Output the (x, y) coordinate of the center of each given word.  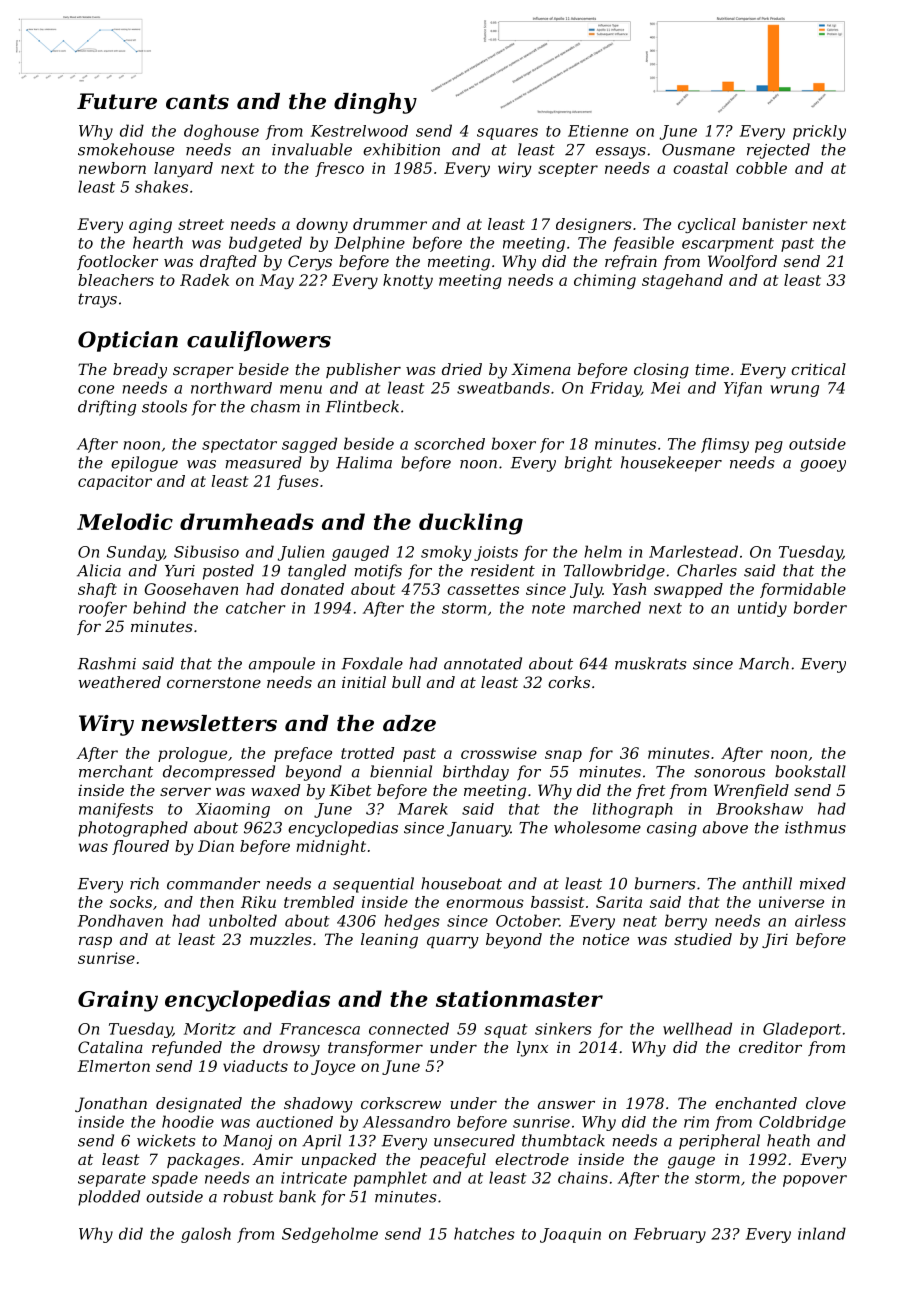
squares (507, 134)
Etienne (598, 131)
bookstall (810, 771)
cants (197, 102)
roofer (103, 609)
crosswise (499, 753)
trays (97, 300)
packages (203, 1161)
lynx (532, 1049)
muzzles (281, 939)
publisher (363, 370)
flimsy (725, 445)
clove (826, 1103)
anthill (767, 883)
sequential (373, 885)
